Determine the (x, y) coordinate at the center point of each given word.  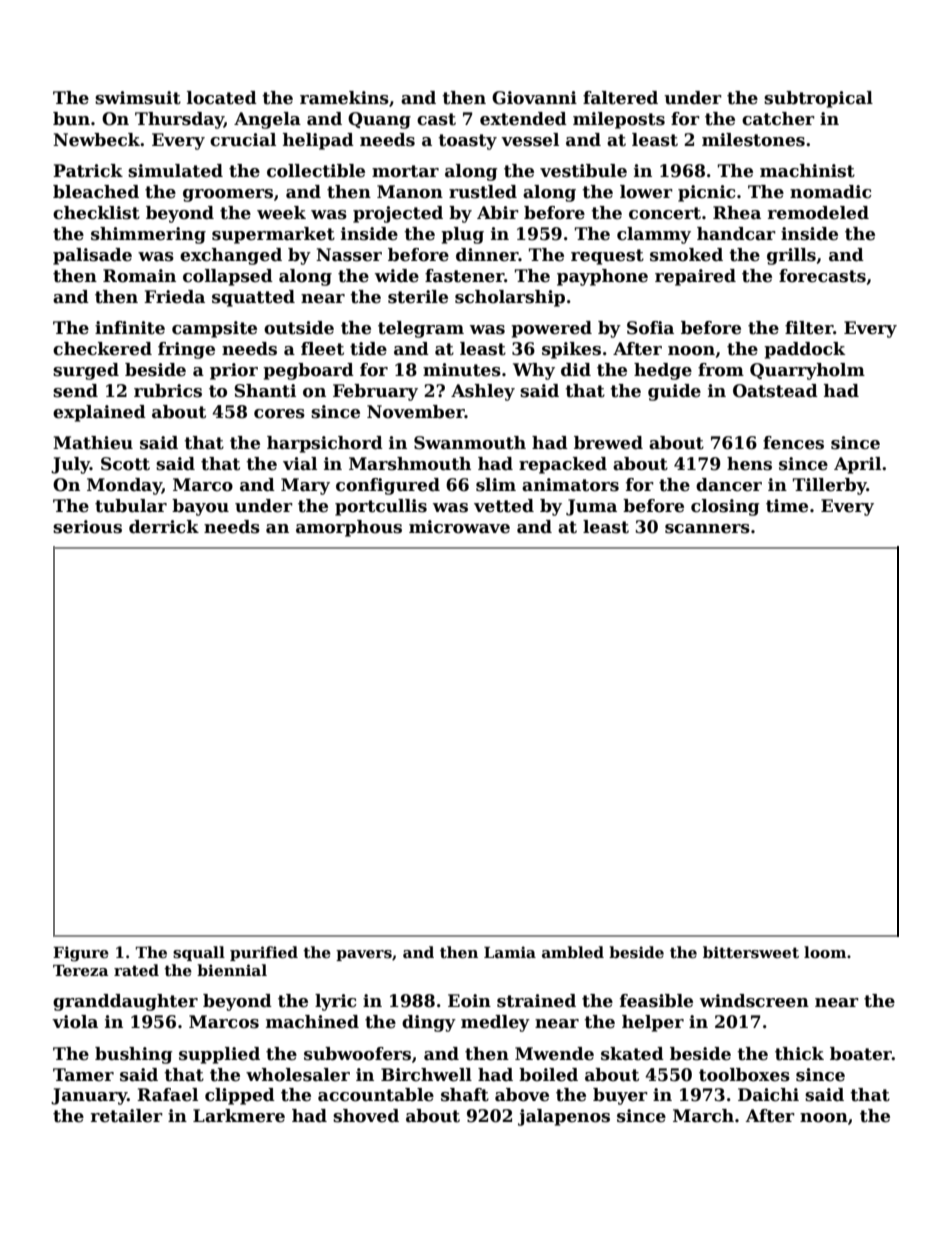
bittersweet (751, 952)
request (607, 257)
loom (825, 952)
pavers (364, 955)
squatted (253, 298)
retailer (127, 1116)
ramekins (344, 98)
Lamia (510, 952)
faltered (620, 98)
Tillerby (830, 486)
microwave (459, 527)
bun (71, 119)
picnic (707, 193)
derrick (164, 527)
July (70, 465)
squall (199, 953)
